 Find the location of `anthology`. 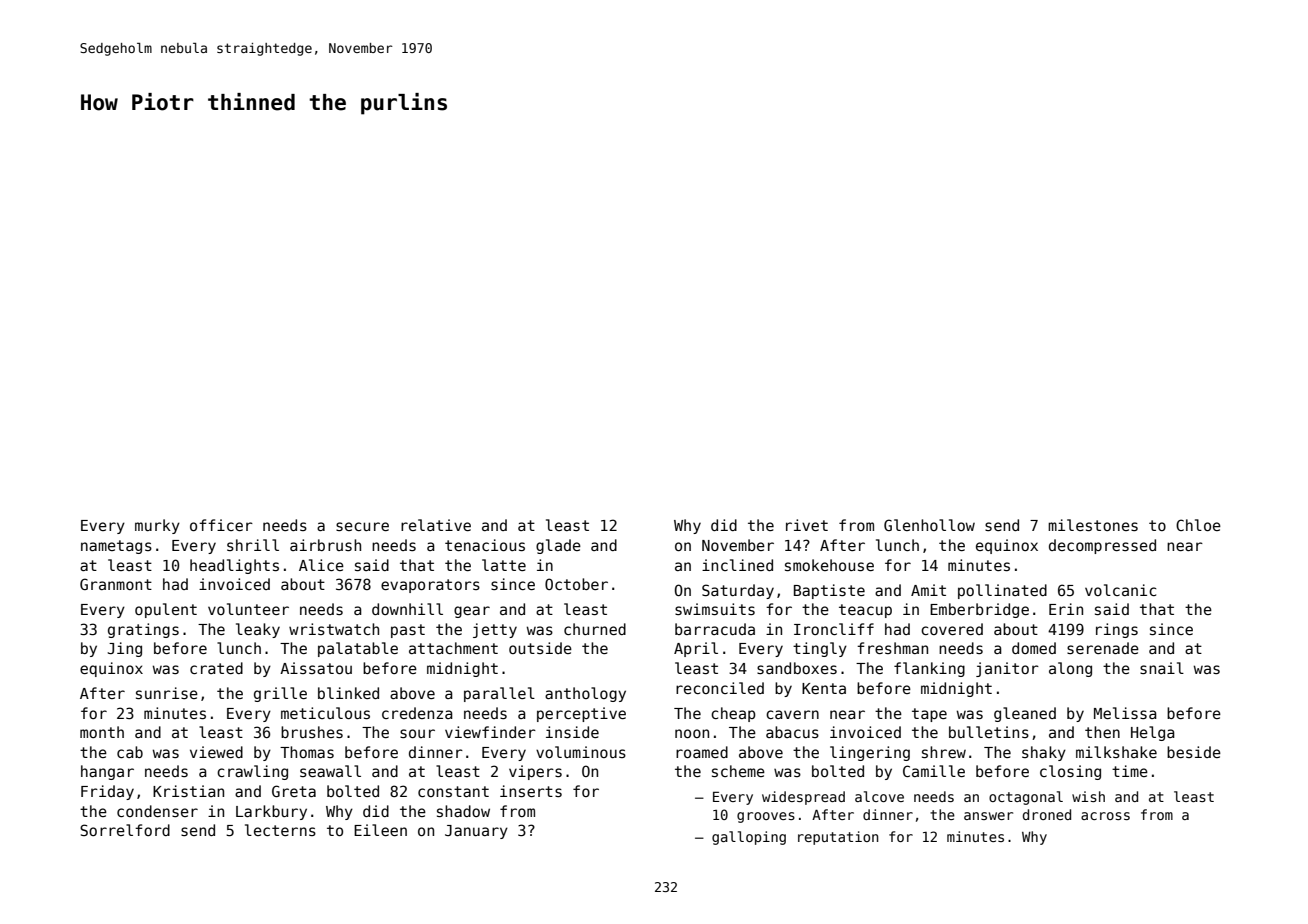

anthology is located at coordinates (585, 694).
